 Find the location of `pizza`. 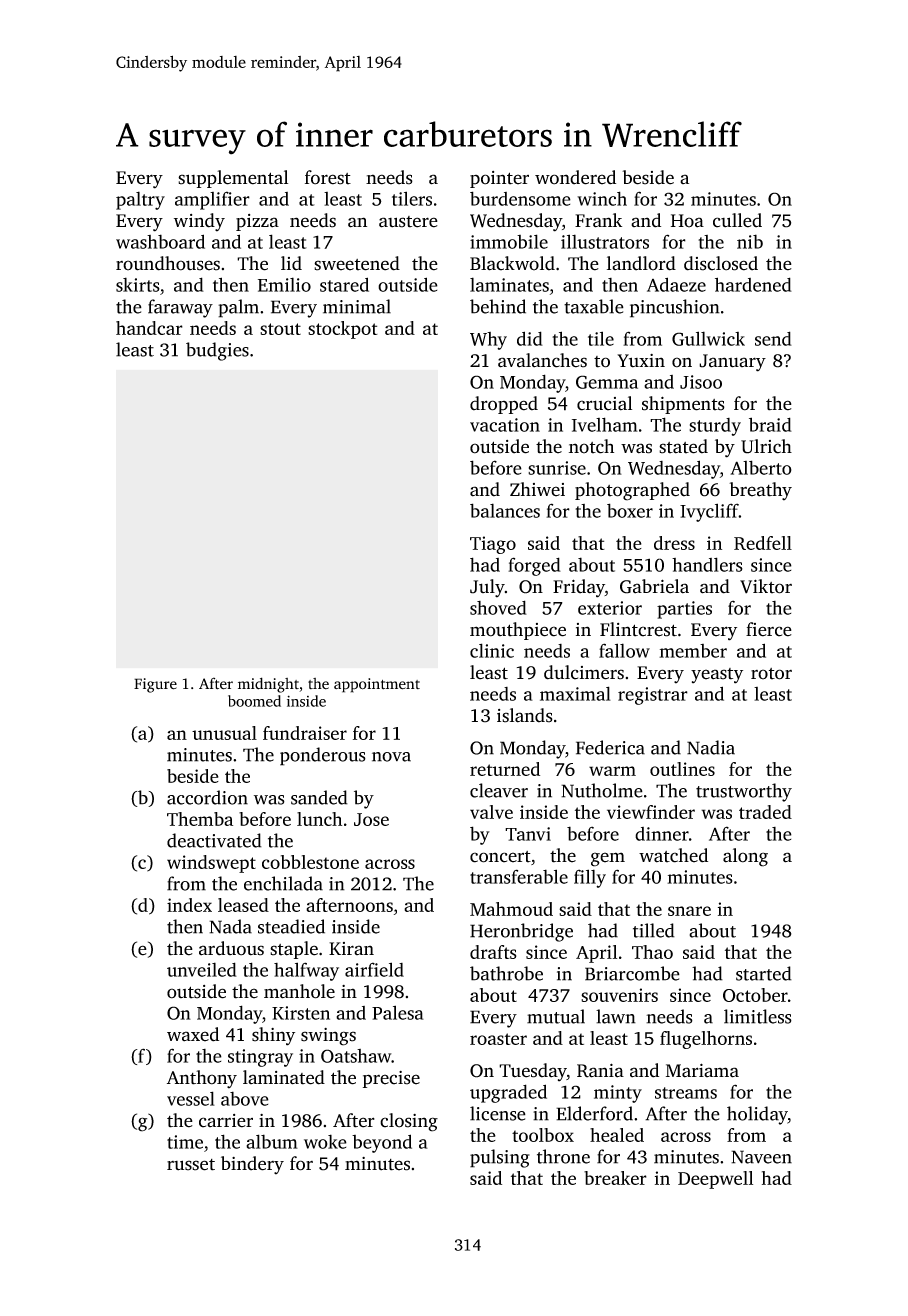

pizza is located at coordinates (257, 222).
